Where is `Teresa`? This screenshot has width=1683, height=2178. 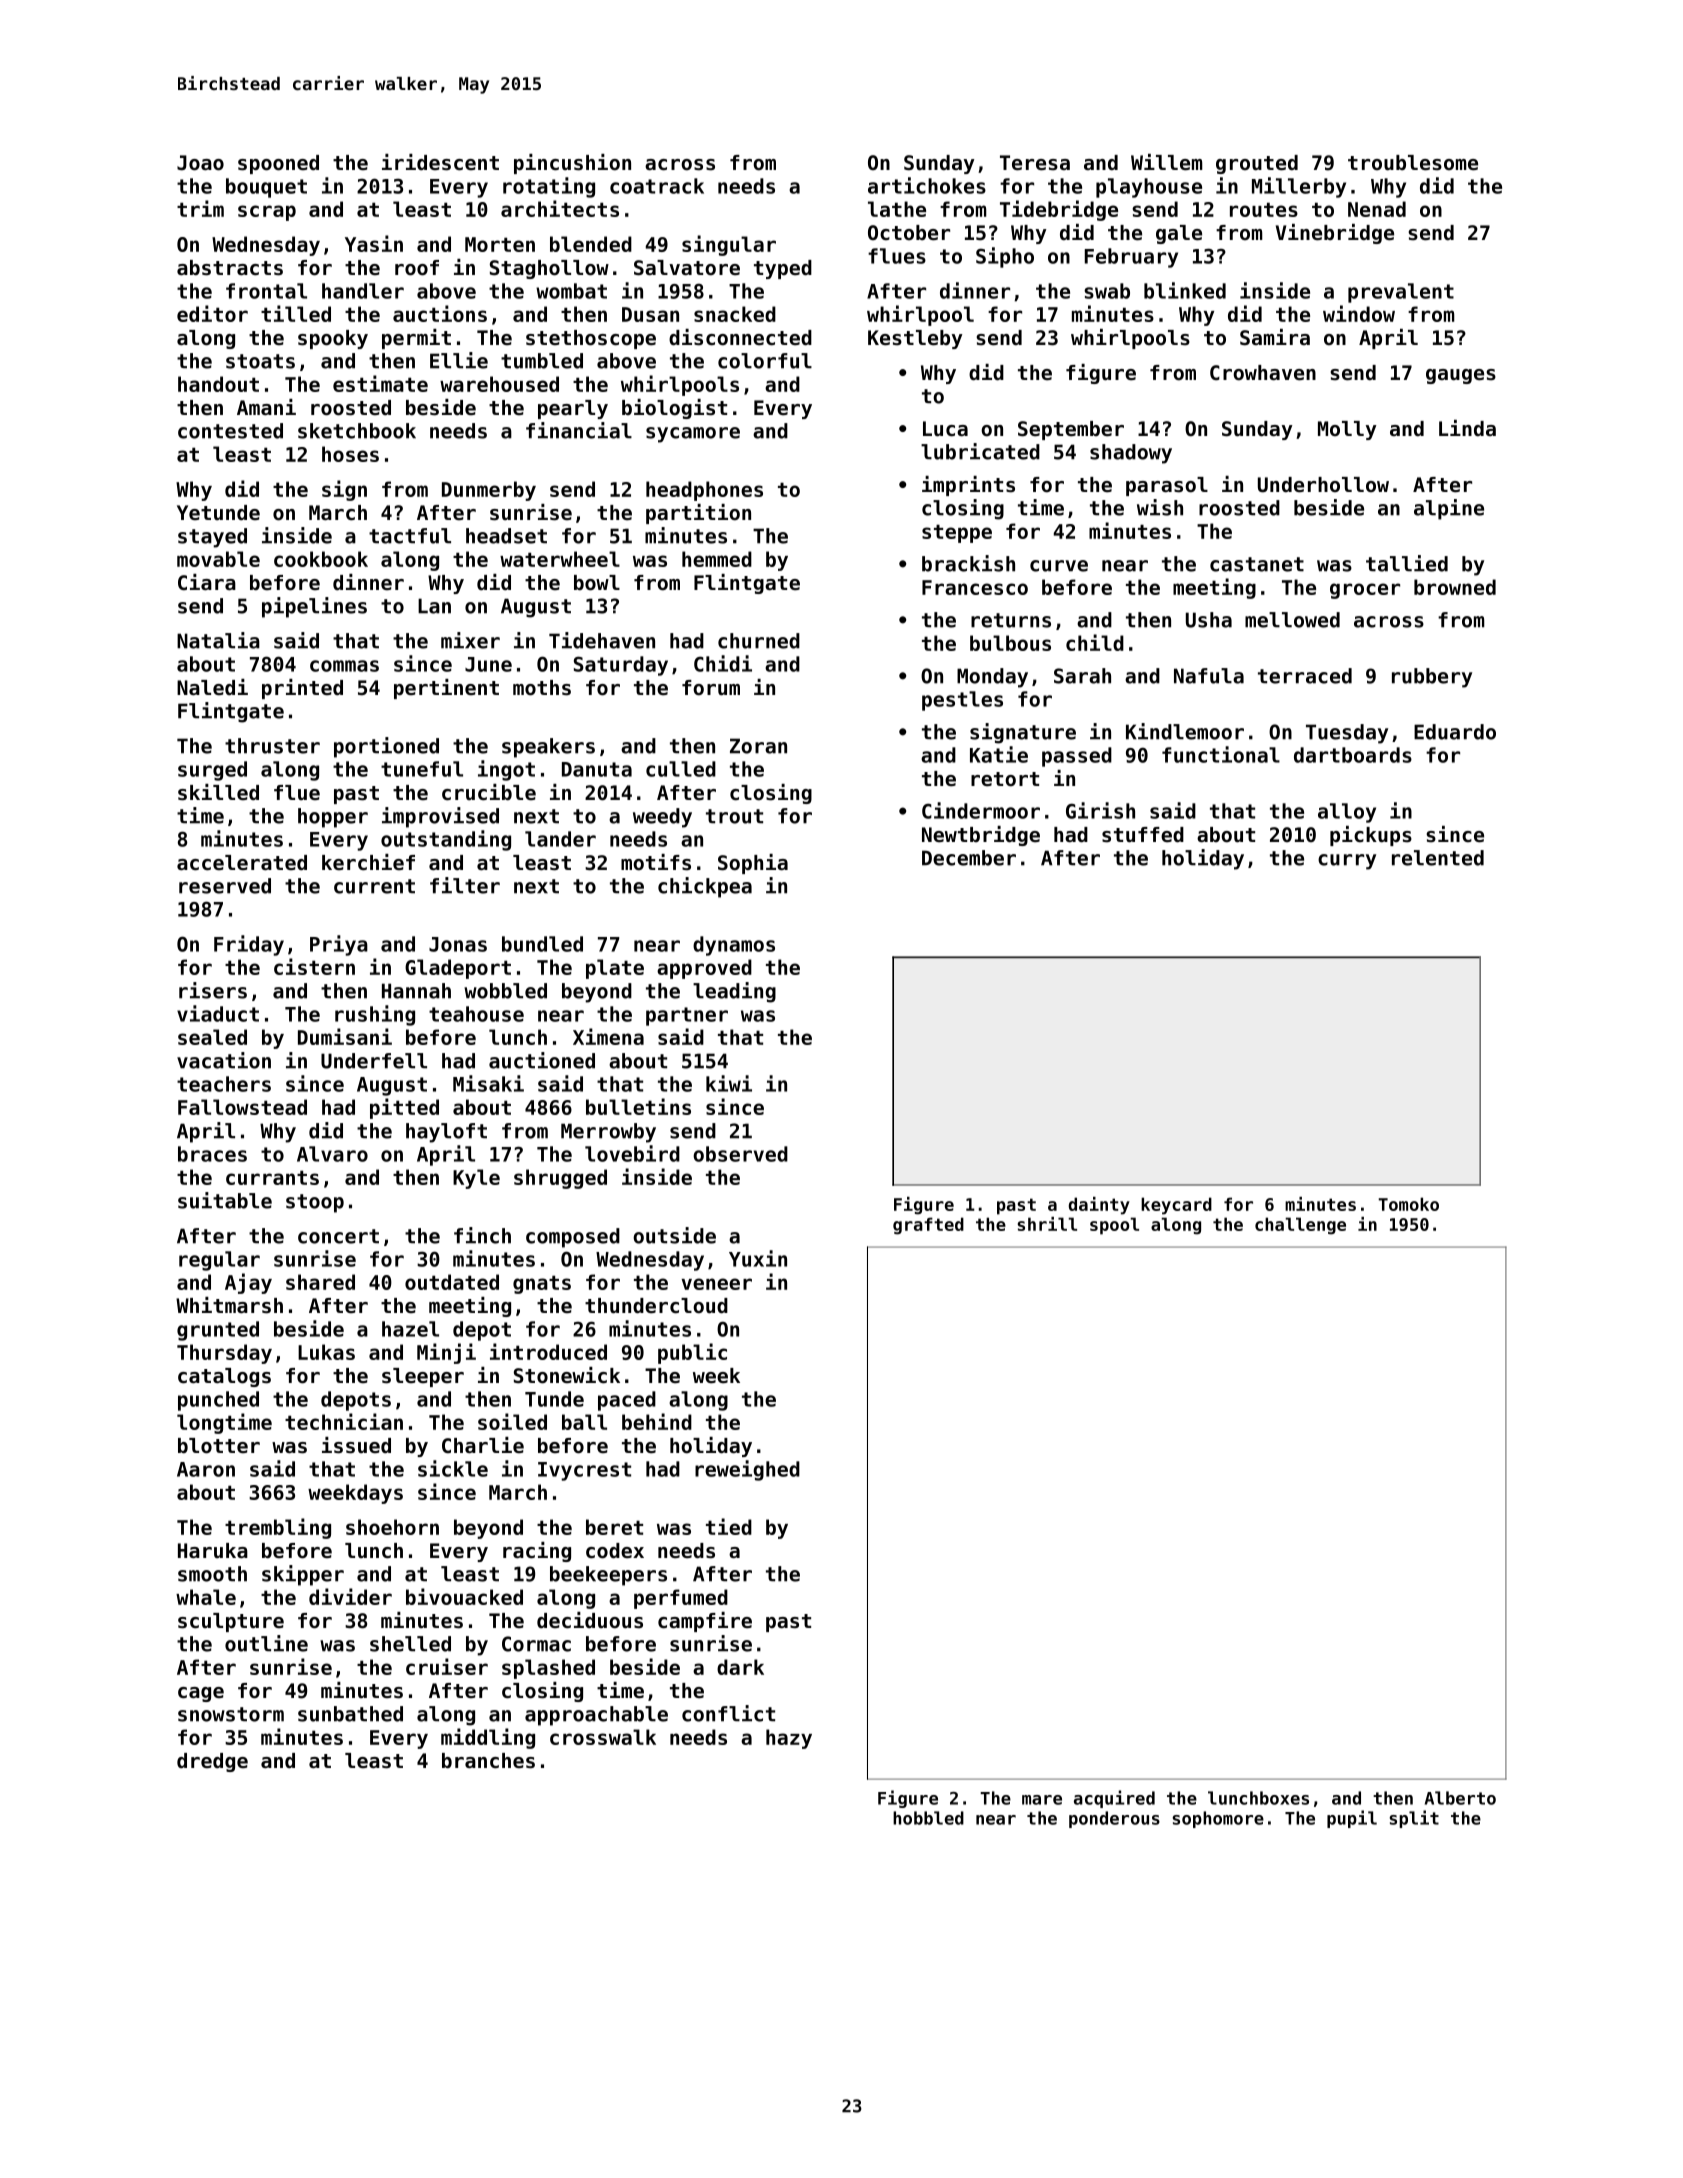
Teresa is located at coordinates (1035, 163).
